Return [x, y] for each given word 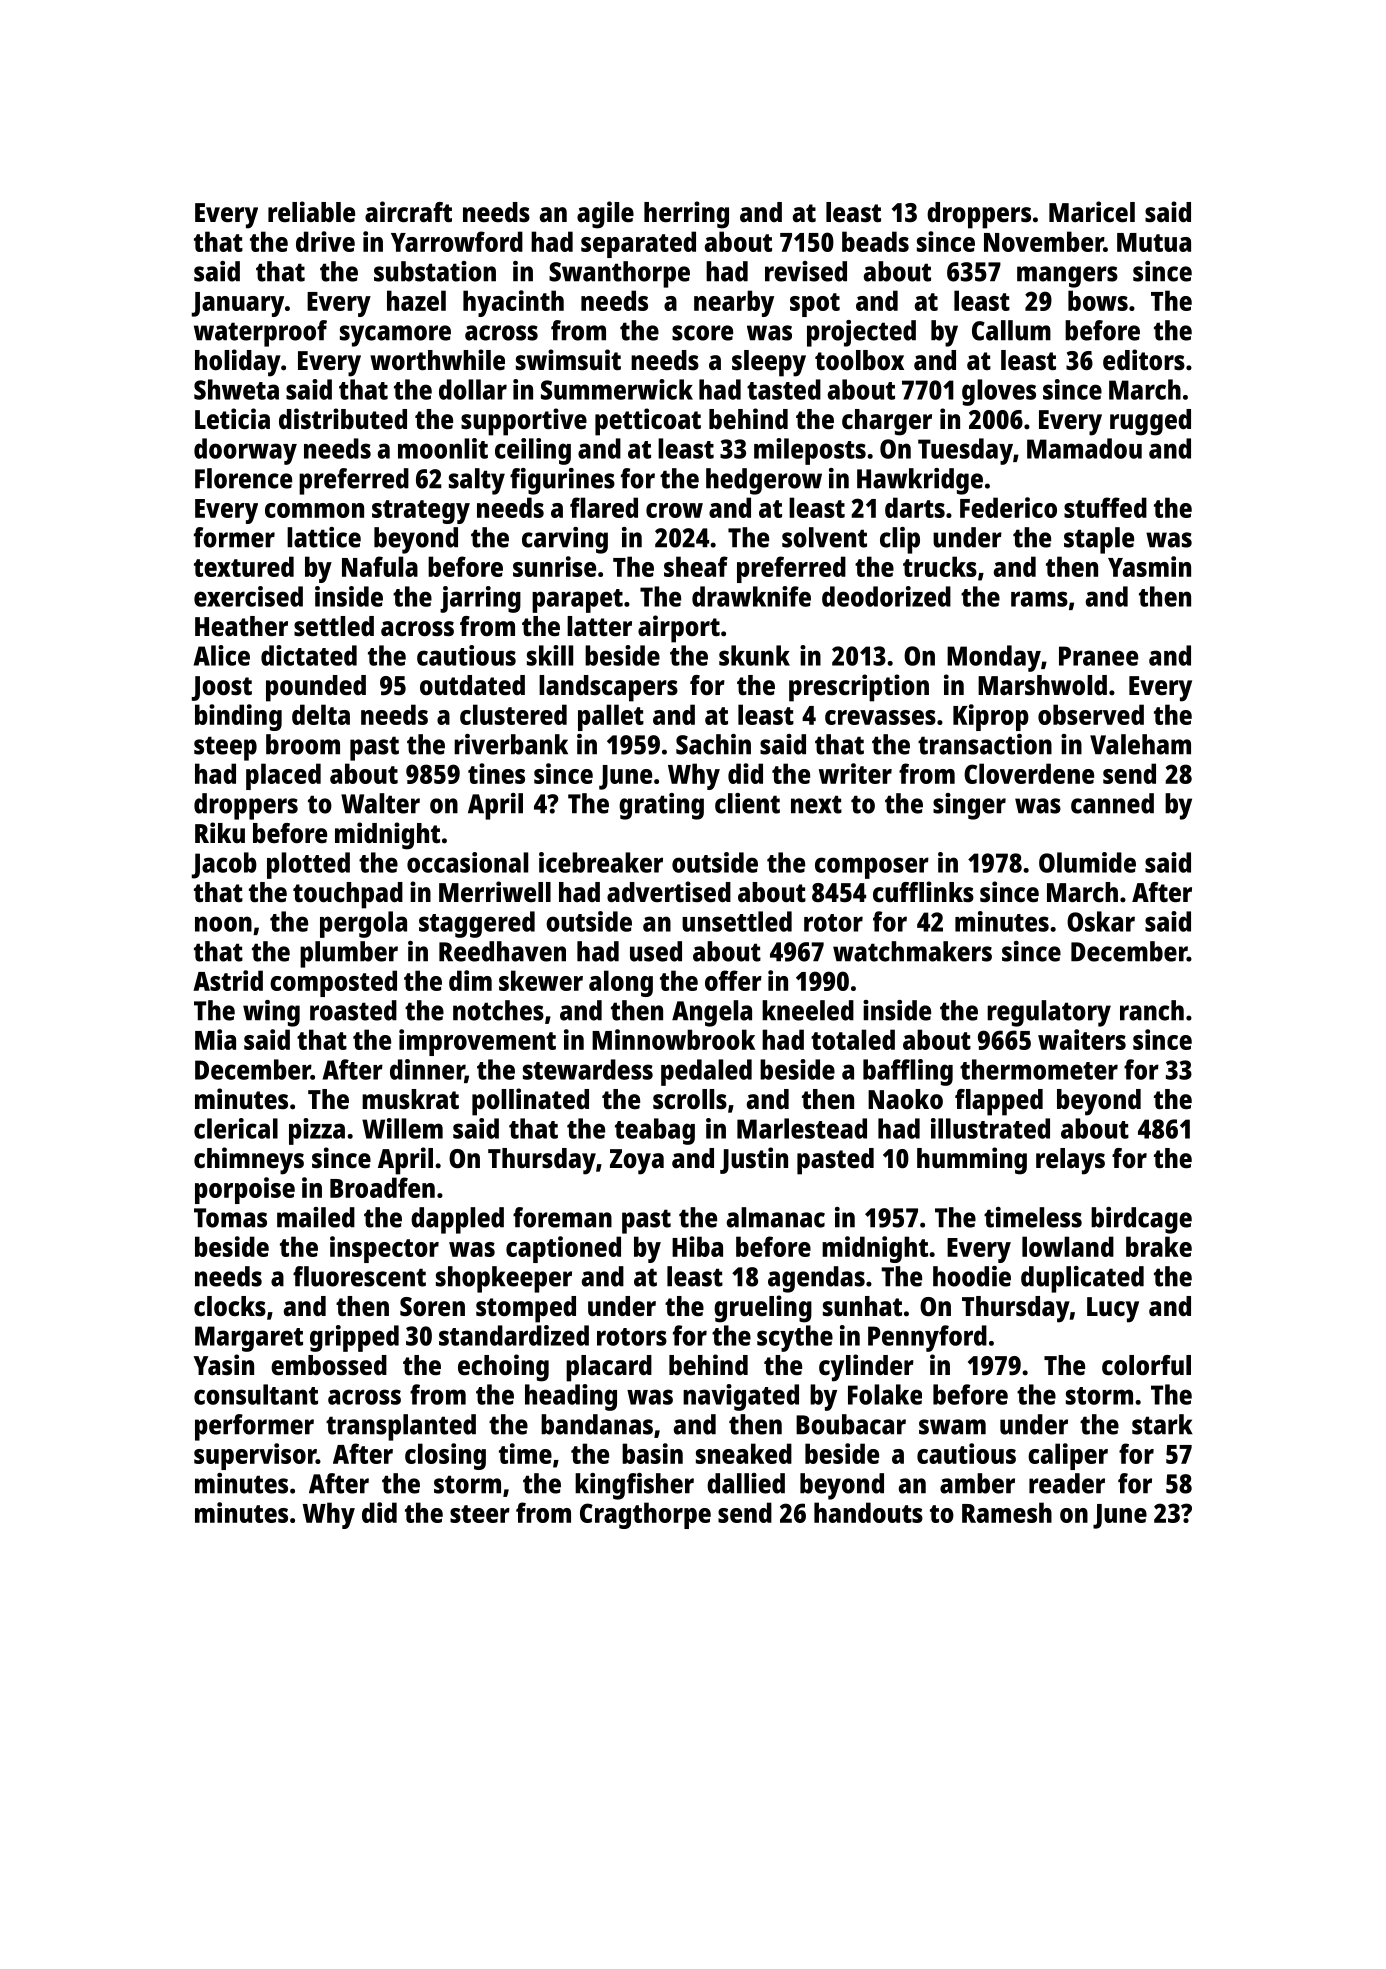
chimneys [249, 1161]
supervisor [255, 1456]
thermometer [1039, 1069]
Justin [754, 1160]
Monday [994, 658]
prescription [859, 688]
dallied [746, 1483]
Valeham [1140, 744]
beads [875, 241]
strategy [421, 512]
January [238, 304]
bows [1098, 300]
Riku [220, 832]
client [747, 803]
